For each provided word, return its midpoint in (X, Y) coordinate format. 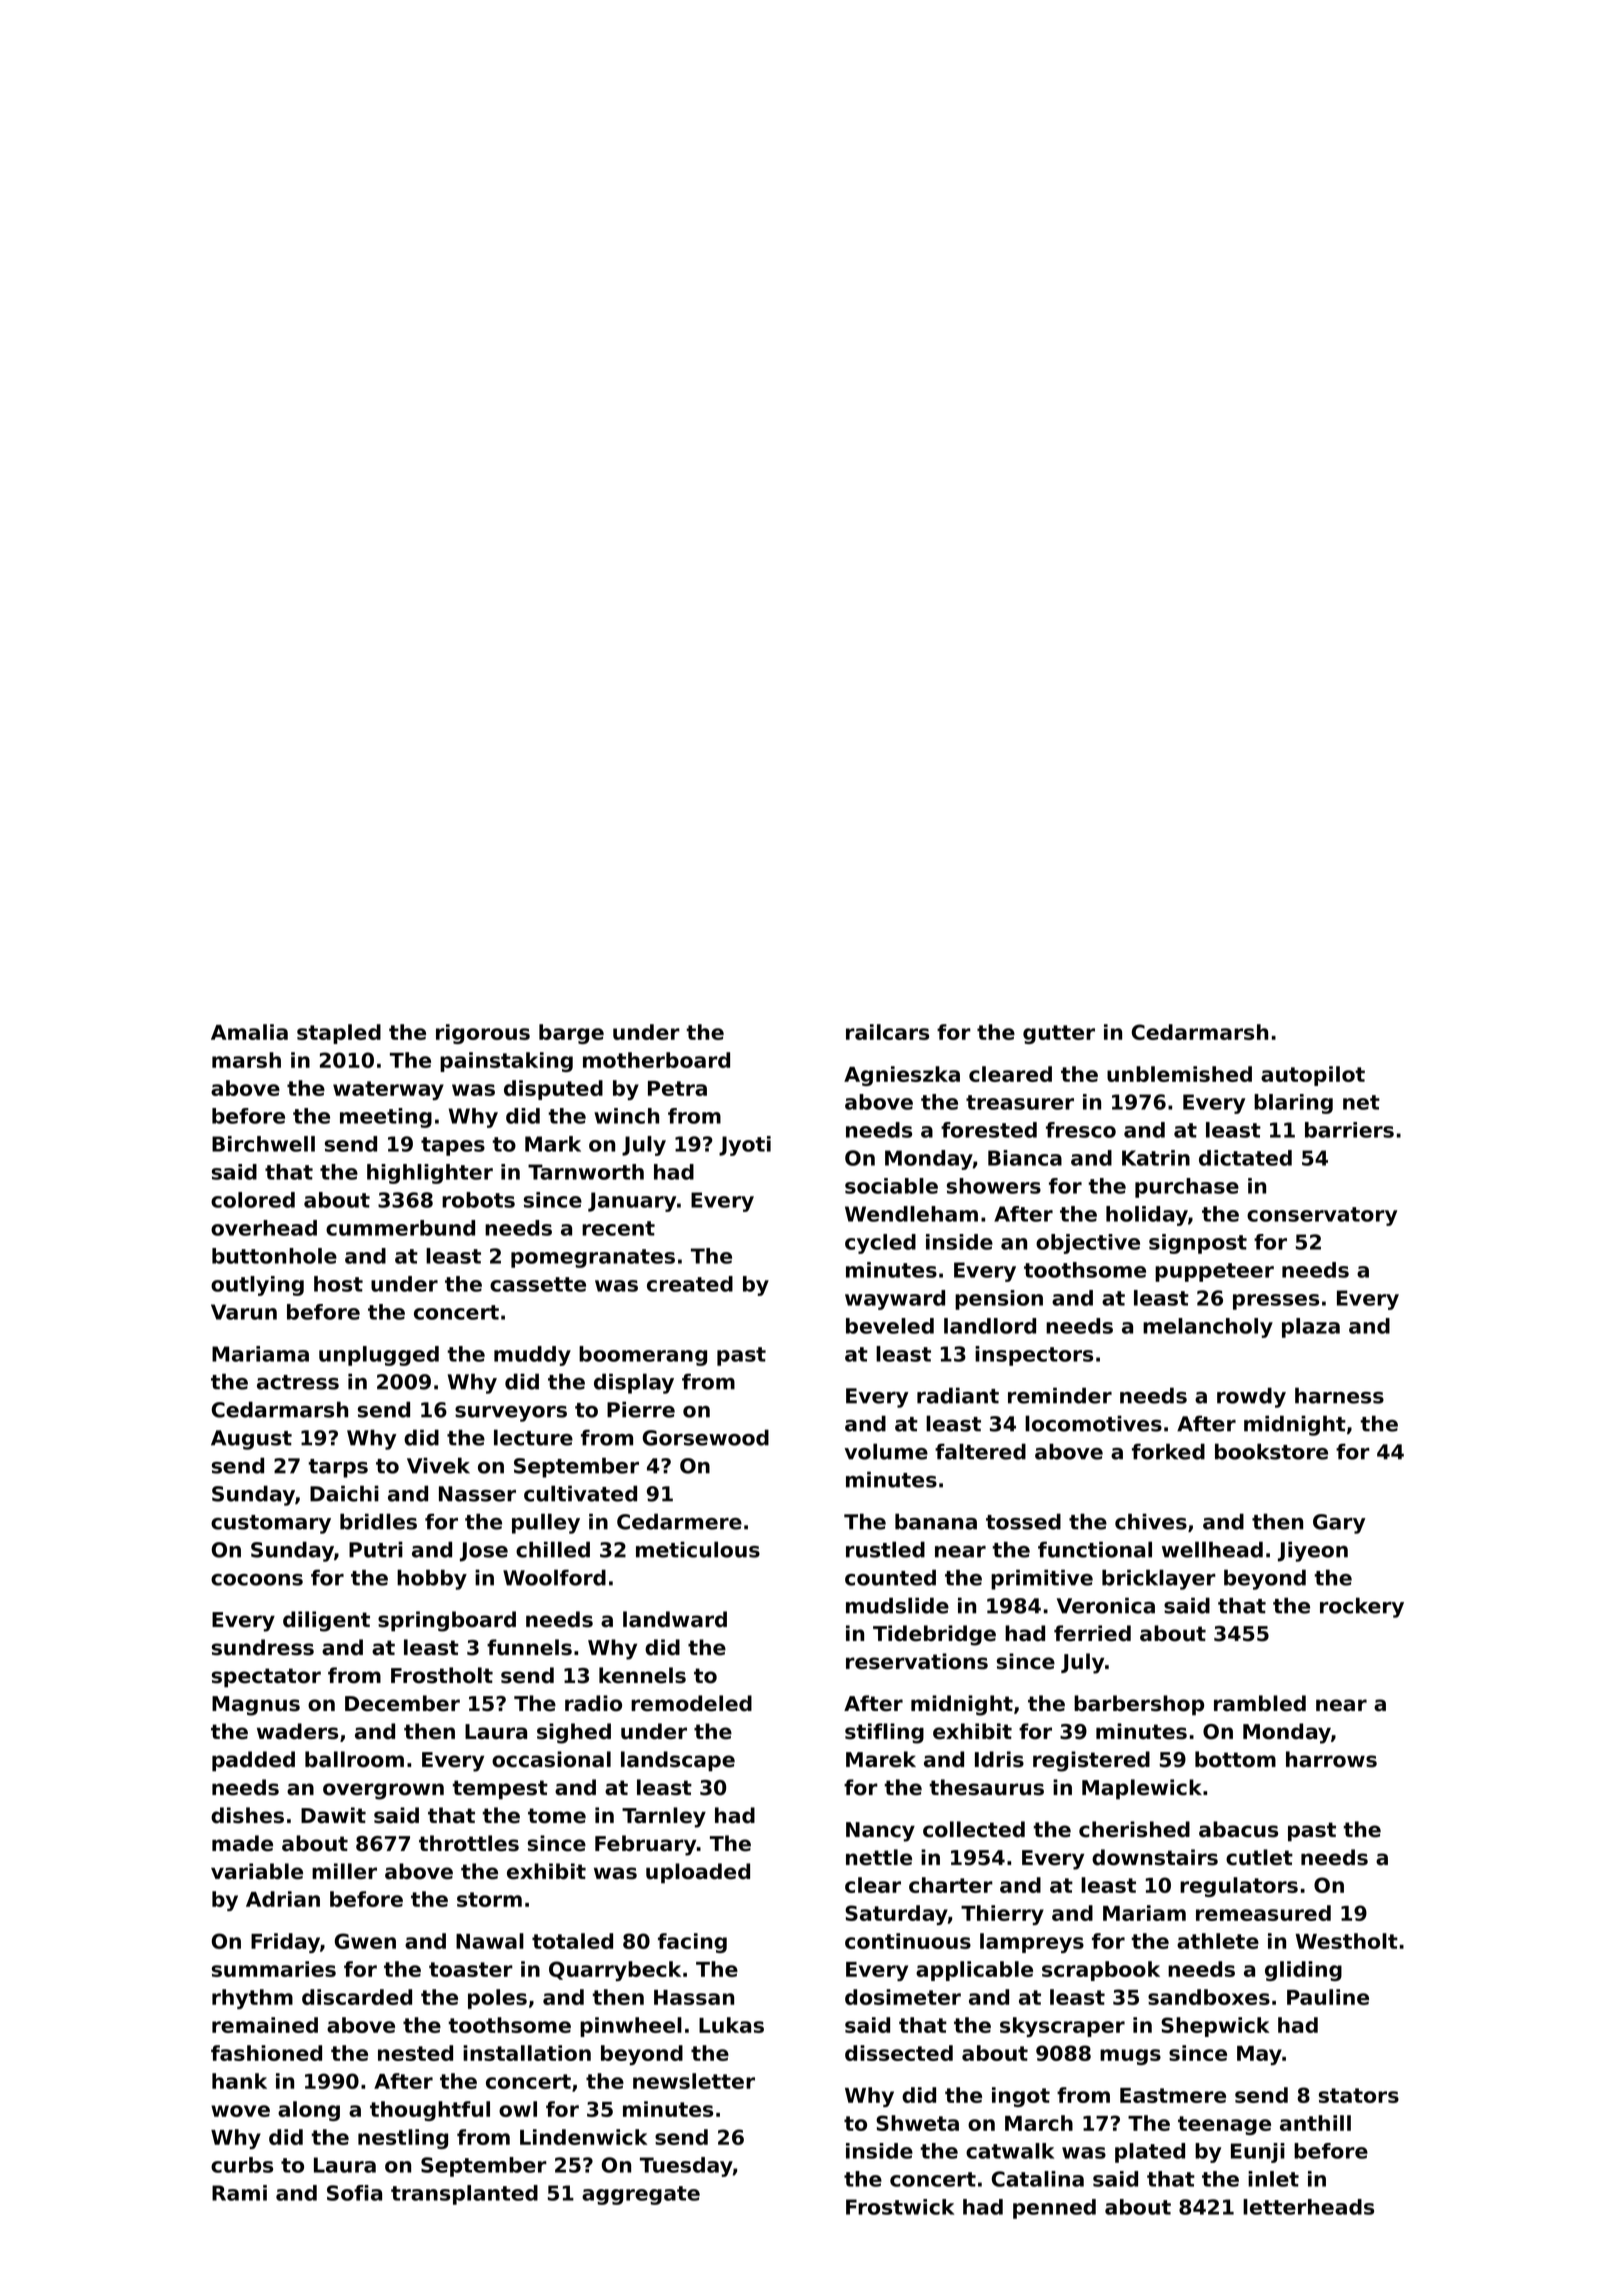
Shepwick (1215, 2027)
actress (298, 1382)
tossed (1023, 1521)
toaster (471, 1969)
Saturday (896, 1915)
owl (518, 2109)
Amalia (249, 1032)
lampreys (1032, 1943)
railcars (887, 1032)
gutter (1059, 1034)
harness (1339, 1395)
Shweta (917, 2123)
